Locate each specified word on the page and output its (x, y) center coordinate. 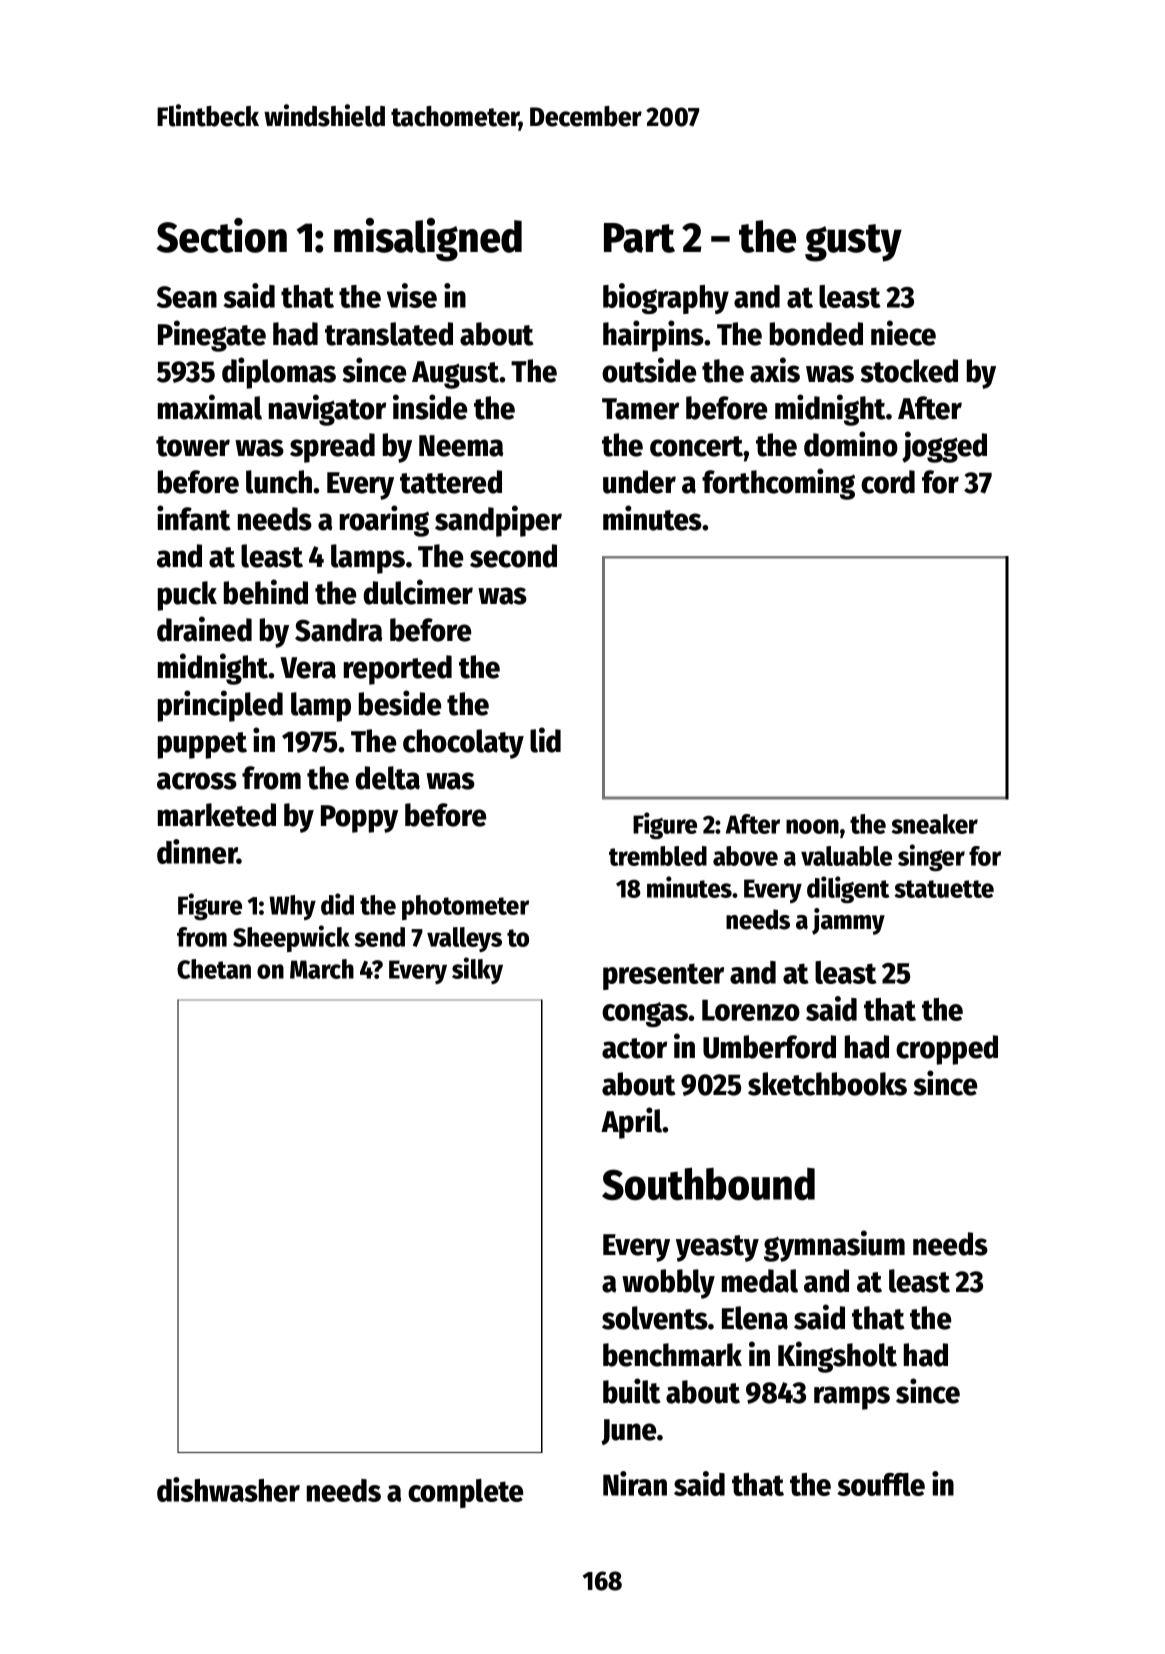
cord (888, 482)
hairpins (653, 336)
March (322, 969)
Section (221, 235)
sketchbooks (827, 1084)
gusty (853, 243)
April (631, 1123)
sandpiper (498, 521)
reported (398, 670)
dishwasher (228, 1489)
